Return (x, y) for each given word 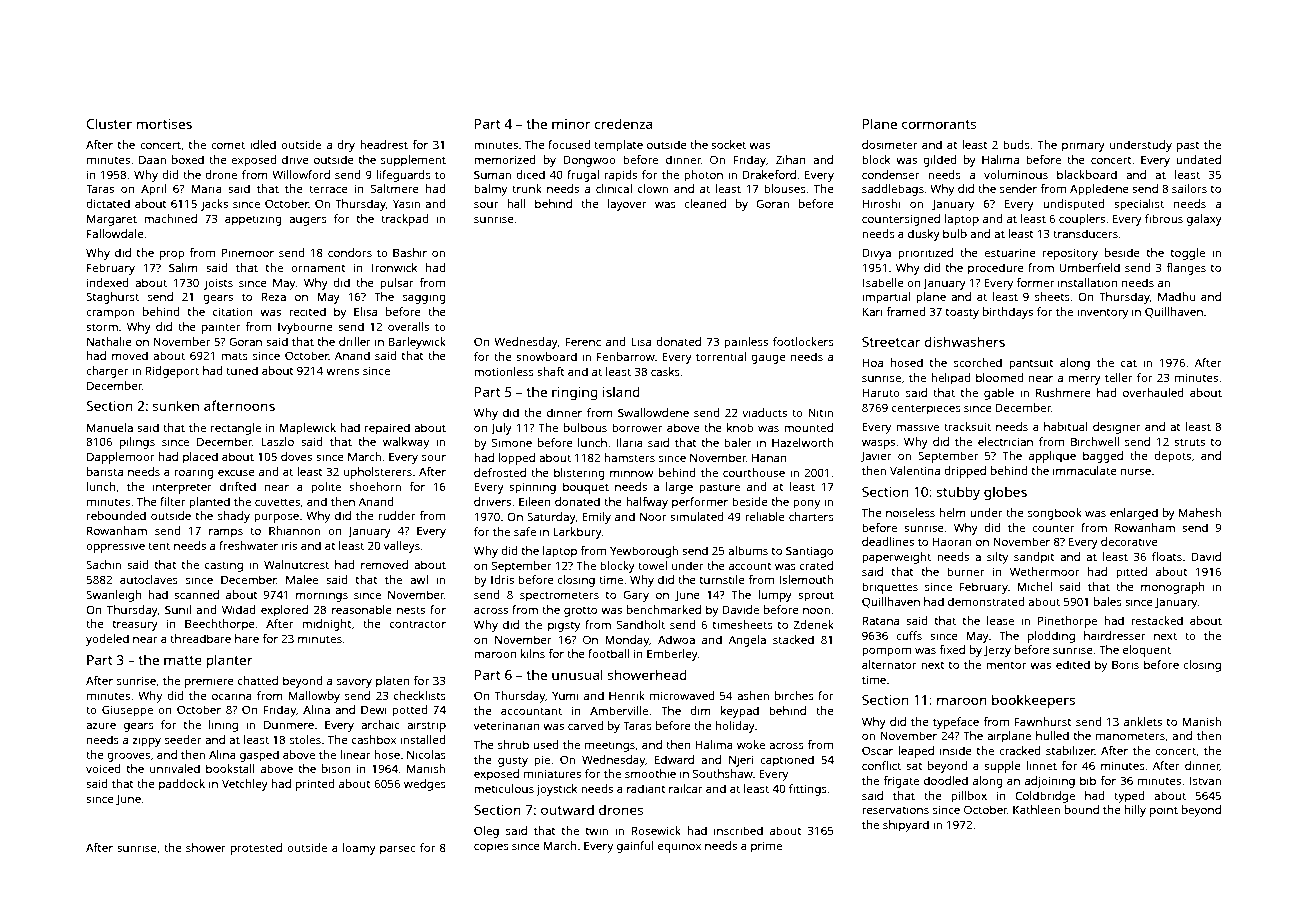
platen (393, 682)
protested (256, 849)
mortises (164, 124)
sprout (816, 596)
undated (1198, 159)
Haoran (952, 541)
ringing (575, 394)
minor (571, 124)
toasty (962, 313)
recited (307, 311)
